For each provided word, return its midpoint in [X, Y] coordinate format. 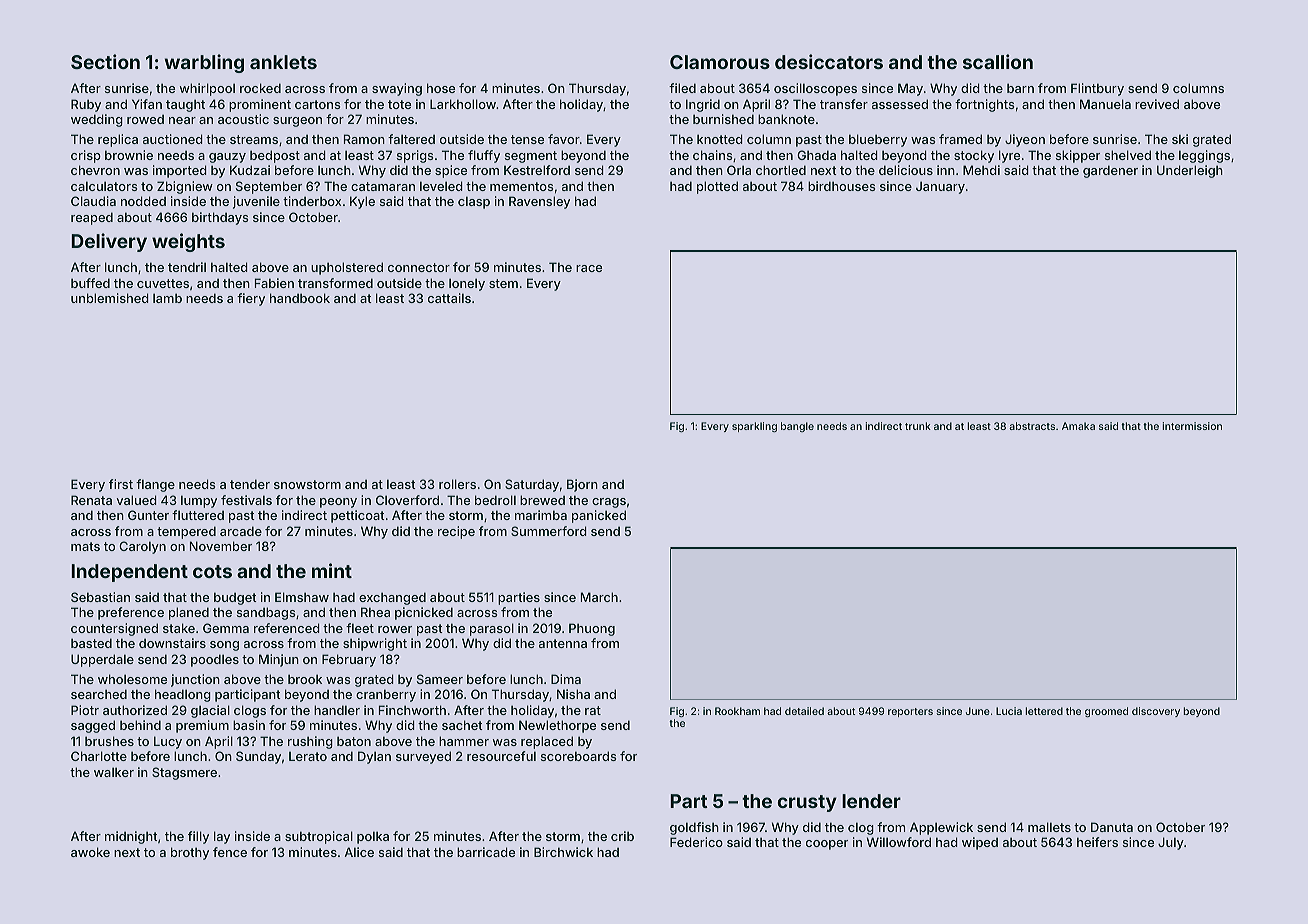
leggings [1204, 156]
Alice [359, 852]
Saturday [532, 485]
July [1171, 843]
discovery [1156, 712]
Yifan [147, 104]
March [599, 597]
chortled [781, 170]
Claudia [93, 201]
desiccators [829, 61]
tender [250, 484]
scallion [998, 61]
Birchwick [563, 852]
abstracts [1032, 426]
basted [91, 643]
